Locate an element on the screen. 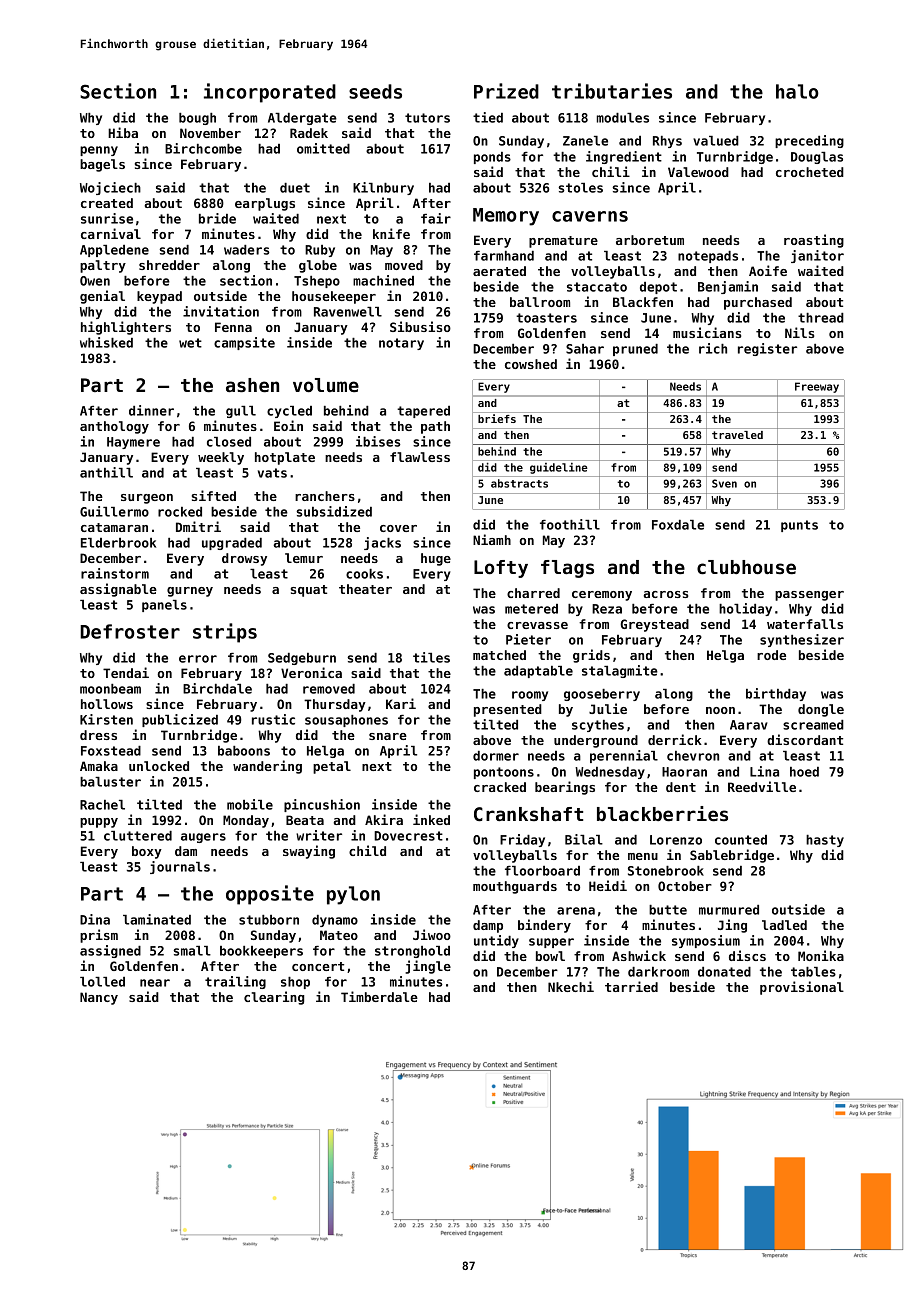  incorporated is located at coordinates (270, 93).
